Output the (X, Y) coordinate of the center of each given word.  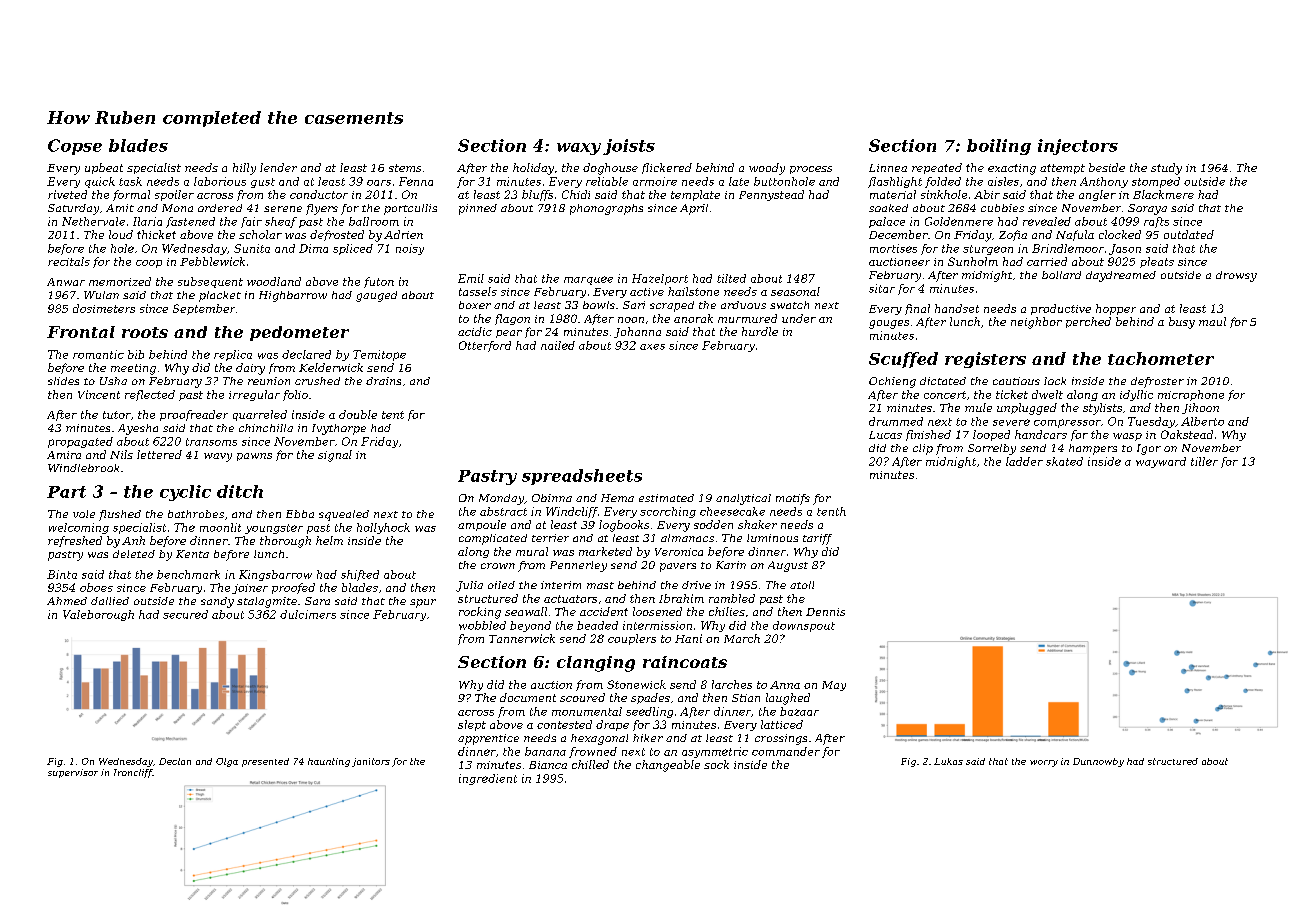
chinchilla (266, 428)
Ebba (300, 514)
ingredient (488, 779)
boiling (999, 147)
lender (278, 167)
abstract (503, 511)
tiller (1204, 461)
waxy (579, 149)
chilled (590, 764)
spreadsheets (582, 477)
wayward (1161, 462)
